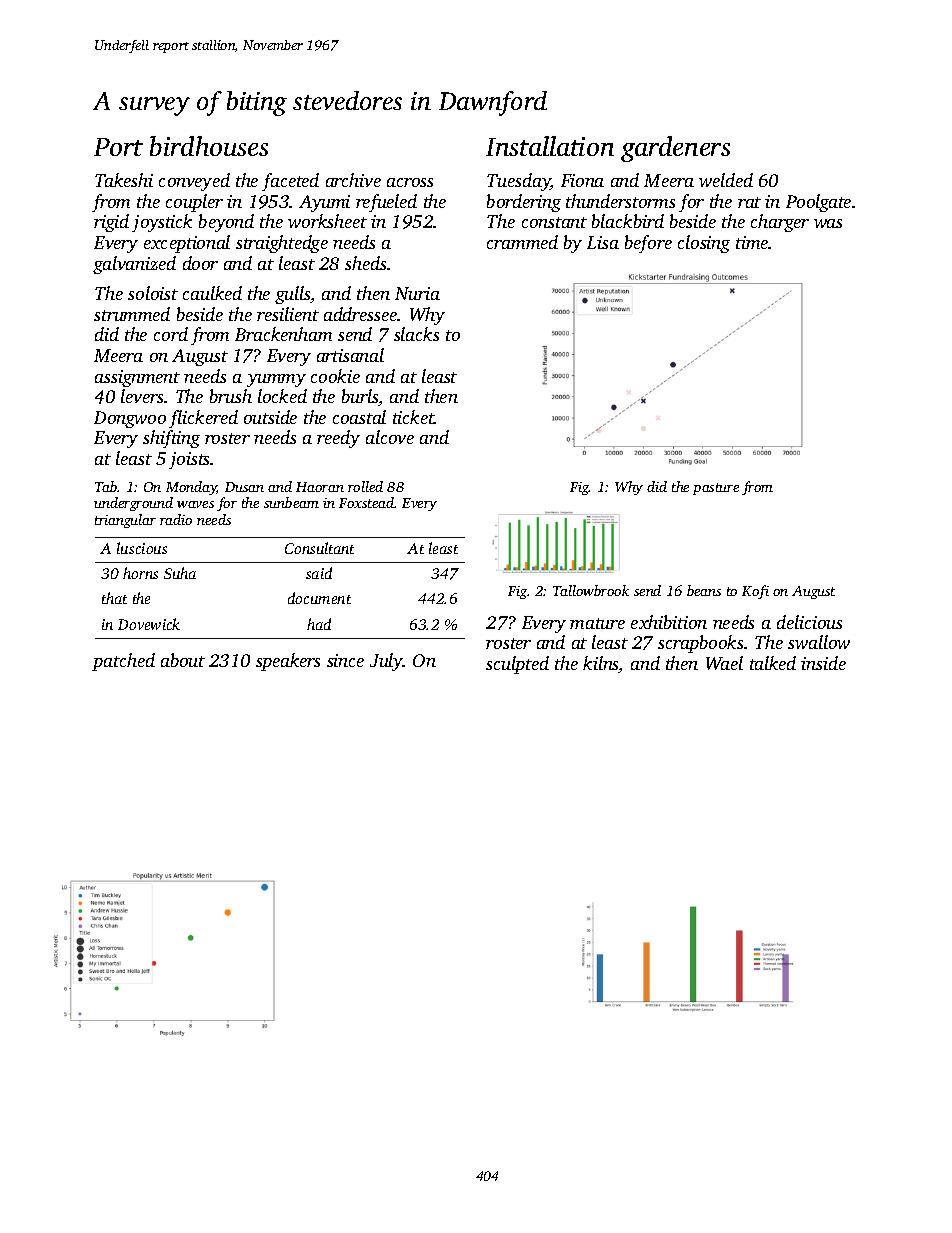  Describe the element at coordinates (390, 437) in the image. I see `alcove` at that location.
